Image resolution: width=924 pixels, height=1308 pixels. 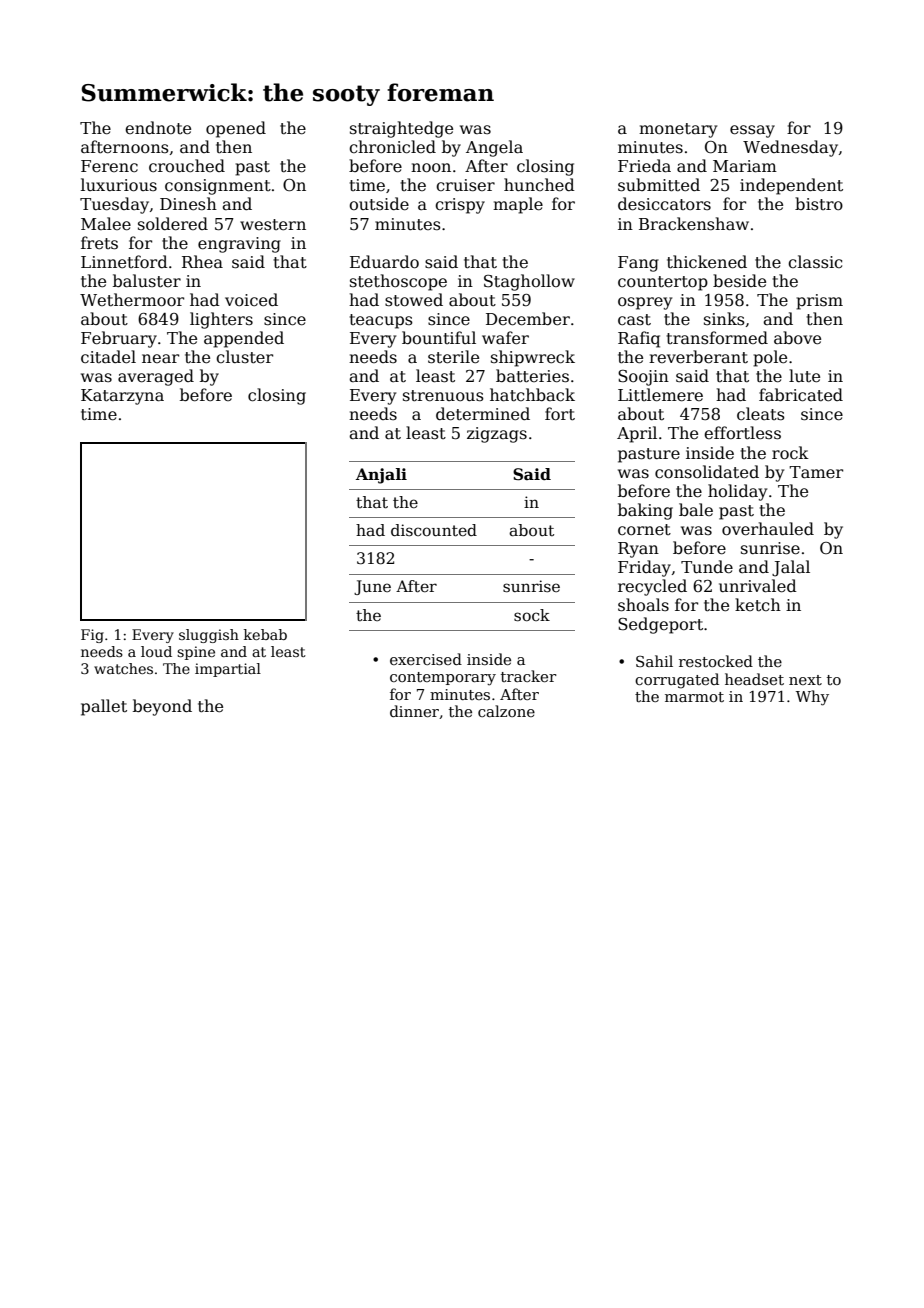 I want to click on endnote, so click(x=158, y=128).
